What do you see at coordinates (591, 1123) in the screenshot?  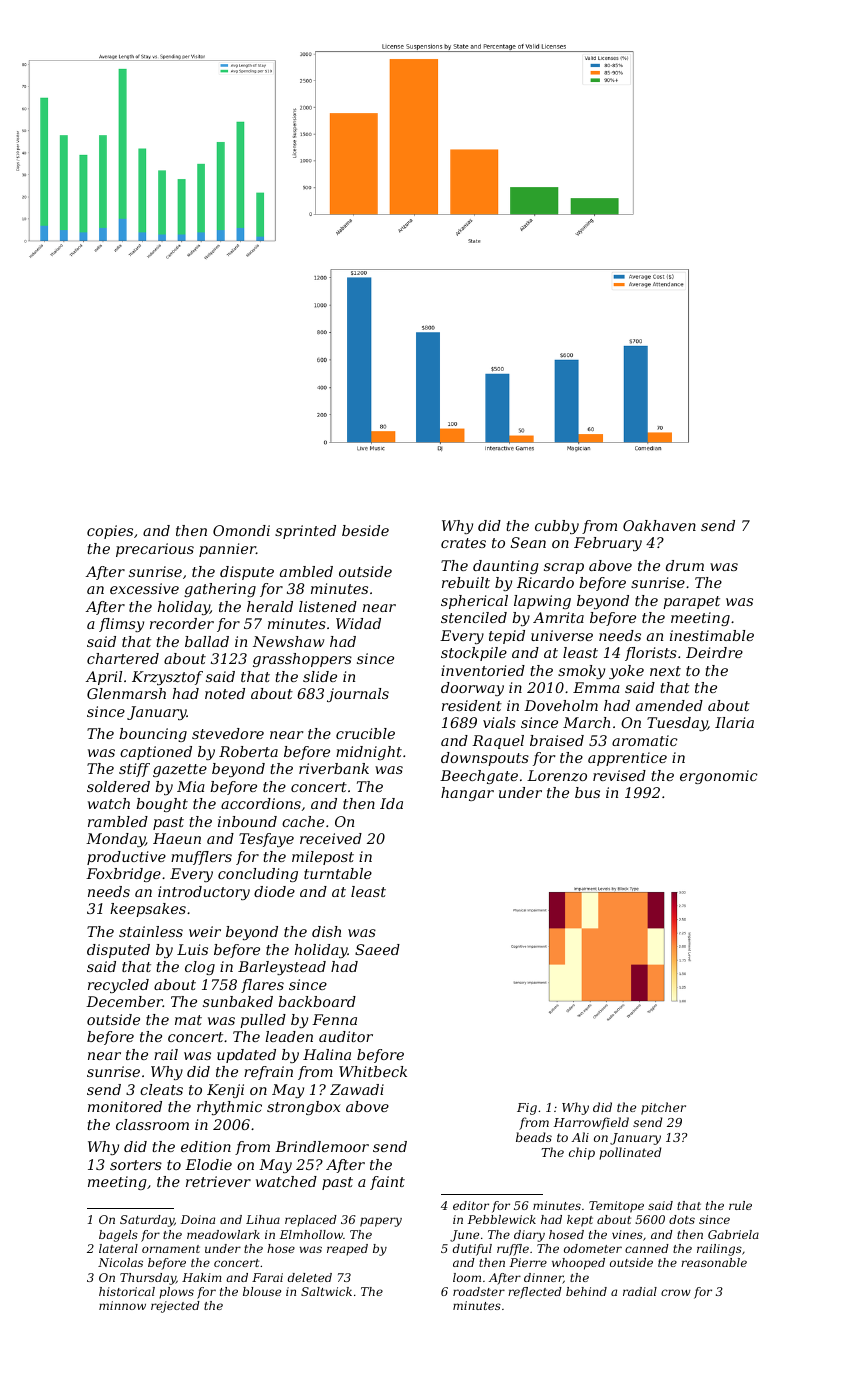 I see `Harrowfield` at bounding box center [591, 1123].
